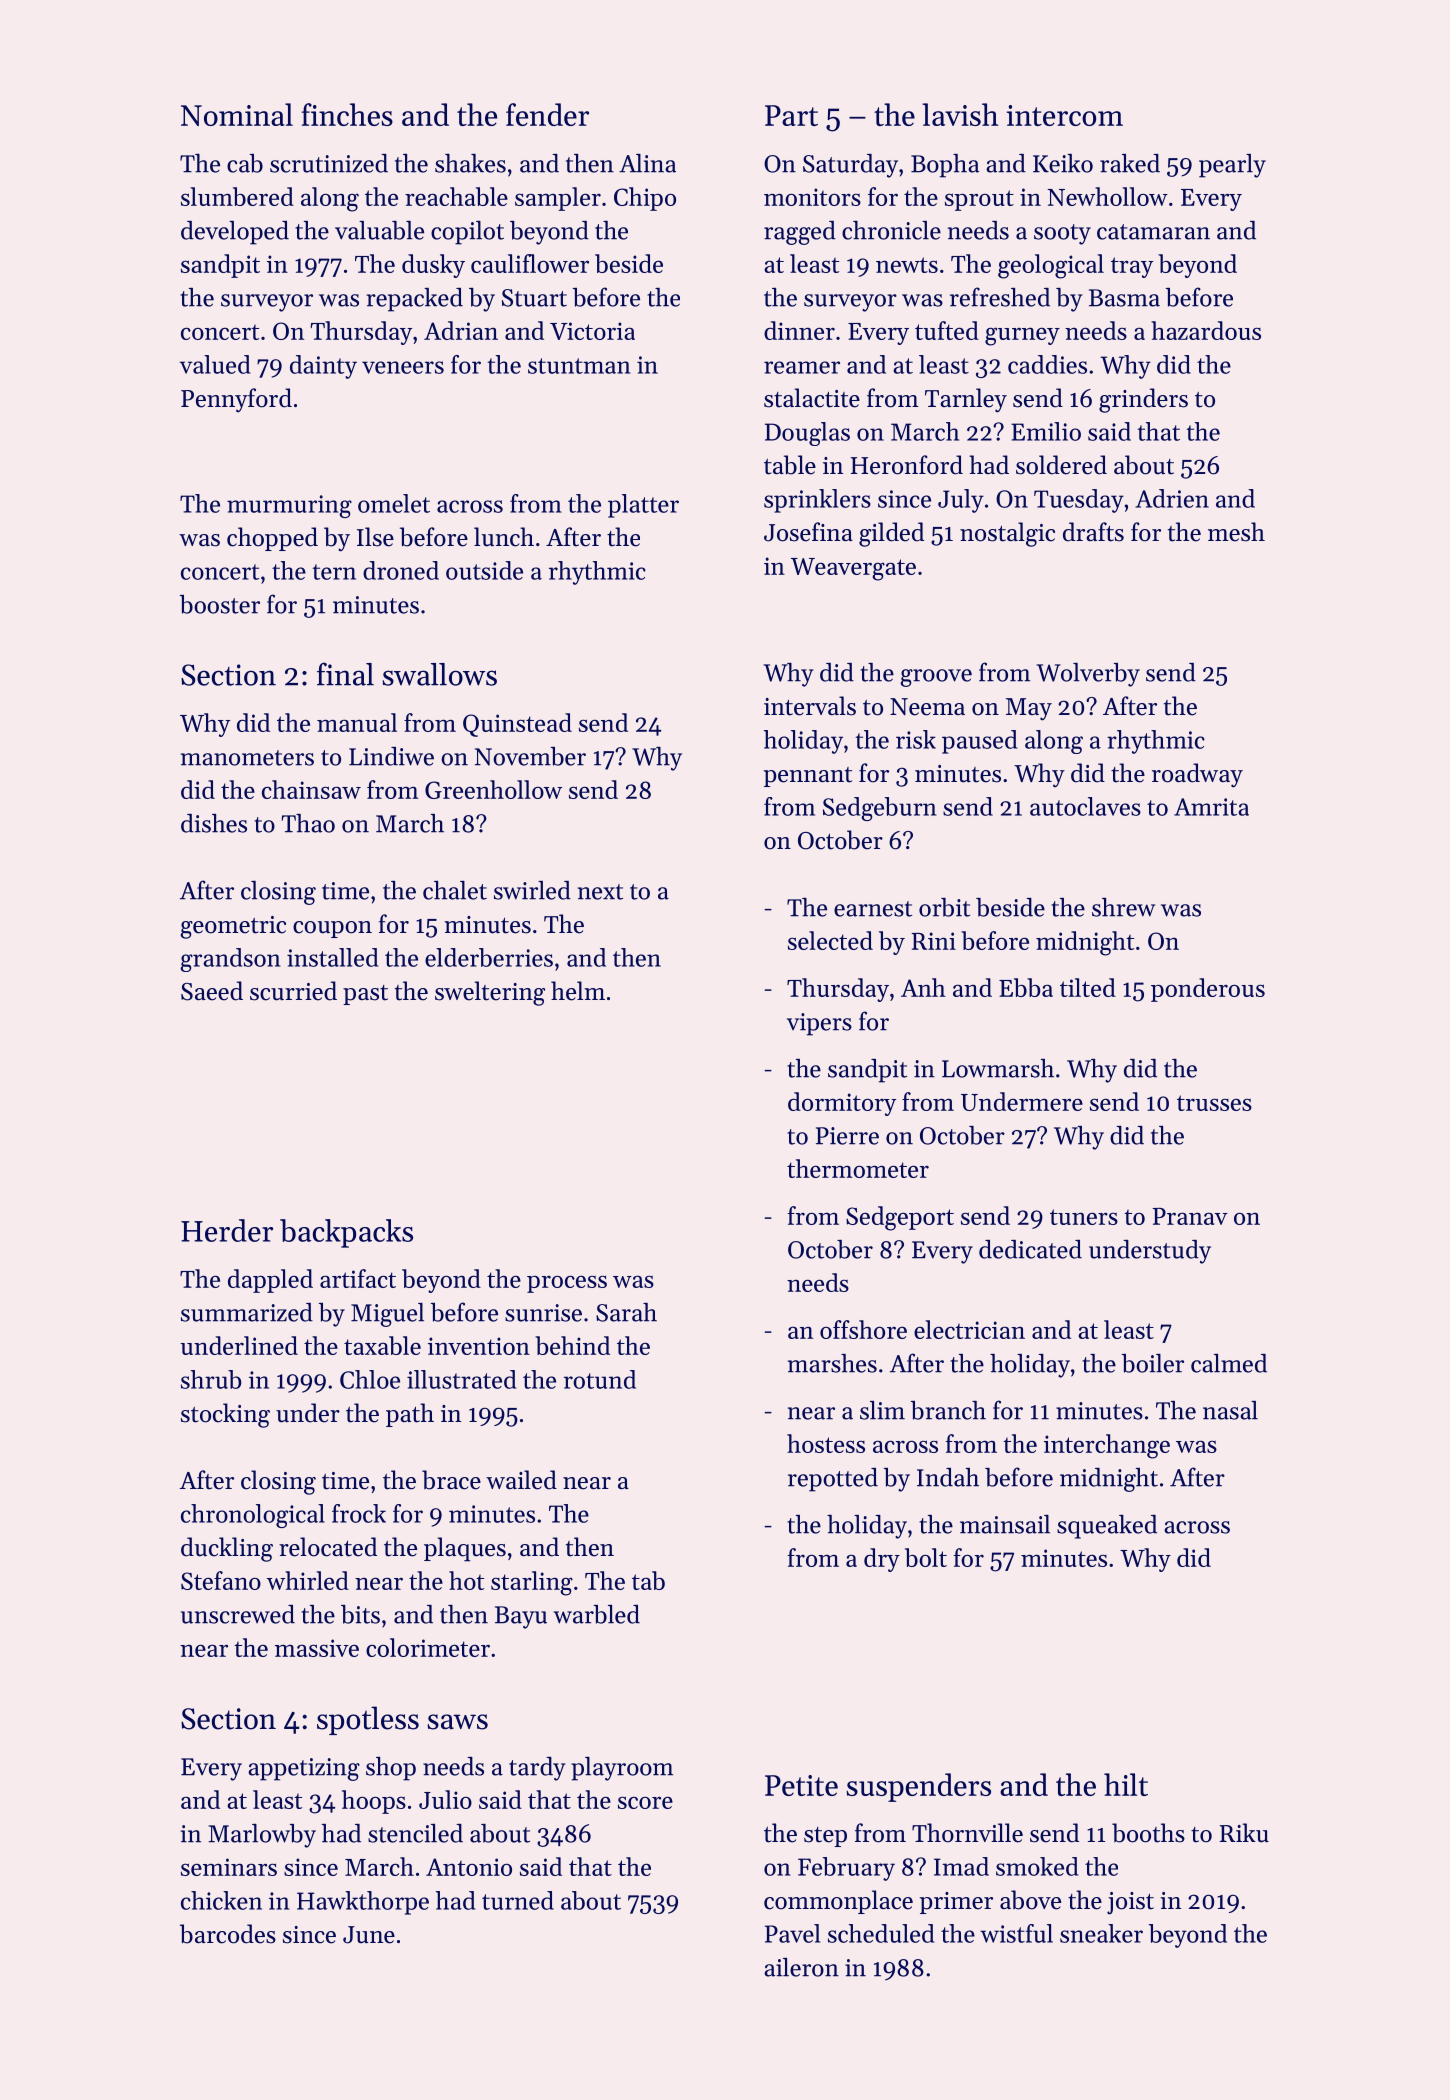 The image size is (1450, 2100). Describe the element at coordinates (810, 706) in the page. I see `intervals` at that location.
